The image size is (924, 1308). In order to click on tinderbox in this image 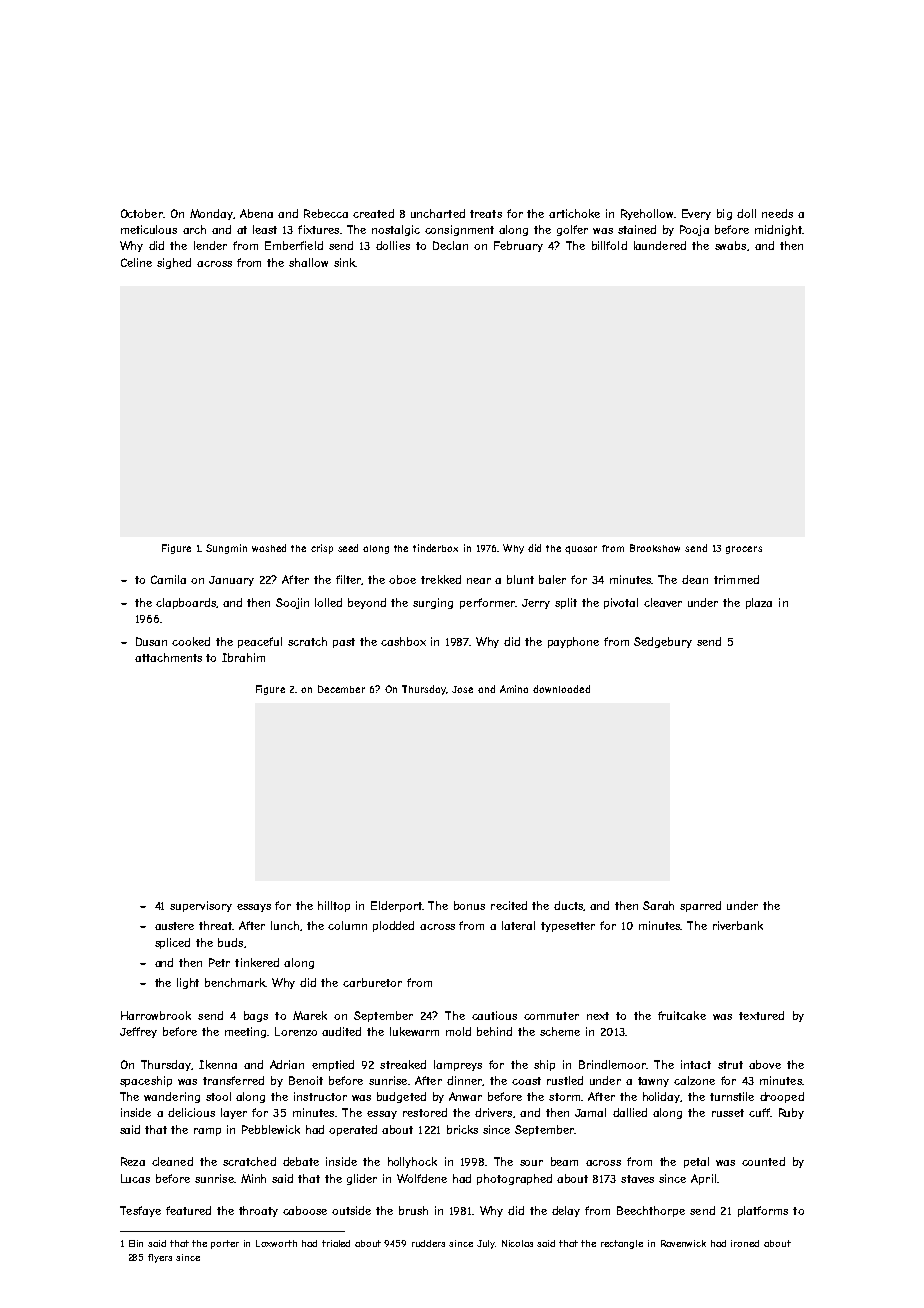, I will do `click(435, 548)`.
